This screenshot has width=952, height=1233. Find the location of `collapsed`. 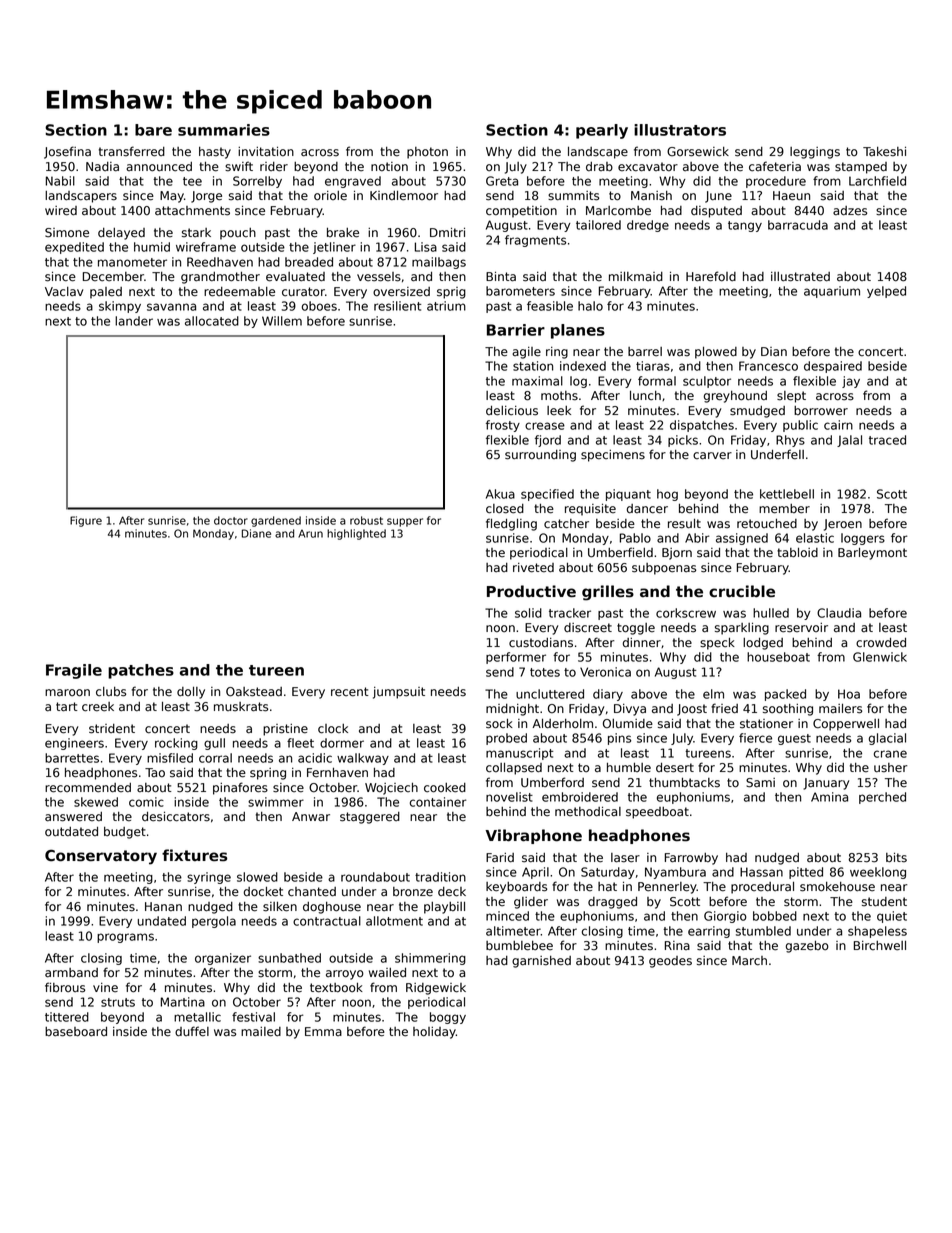

collapsed is located at coordinates (514, 769).
